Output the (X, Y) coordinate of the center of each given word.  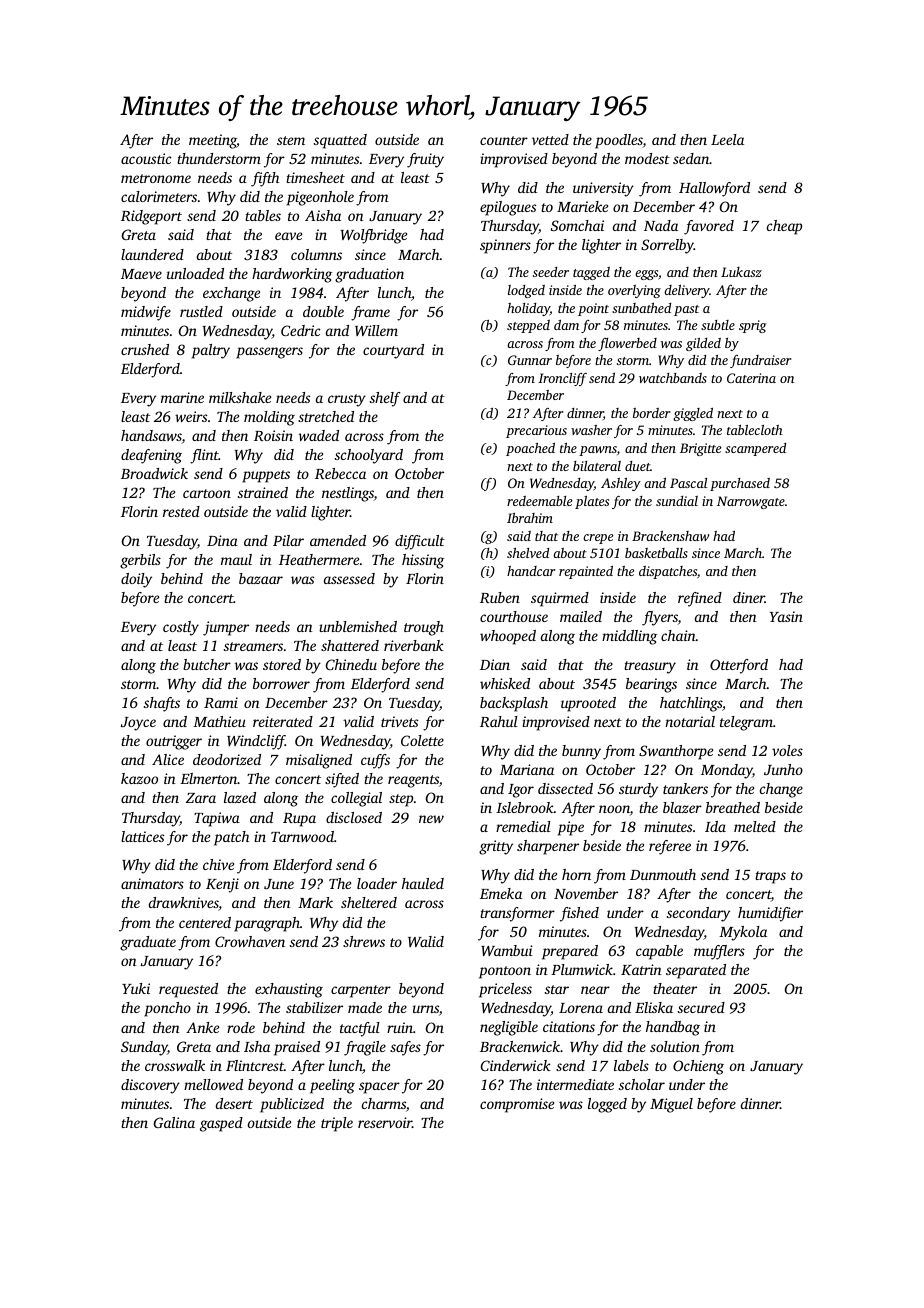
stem (291, 140)
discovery (150, 1086)
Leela (727, 139)
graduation (369, 275)
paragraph (267, 924)
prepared (570, 952)
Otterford (739, 666)
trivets (399, 721)
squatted (340, 141)
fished (579, 914)
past (686, 310)
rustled (201, 311)
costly (181, 628)
